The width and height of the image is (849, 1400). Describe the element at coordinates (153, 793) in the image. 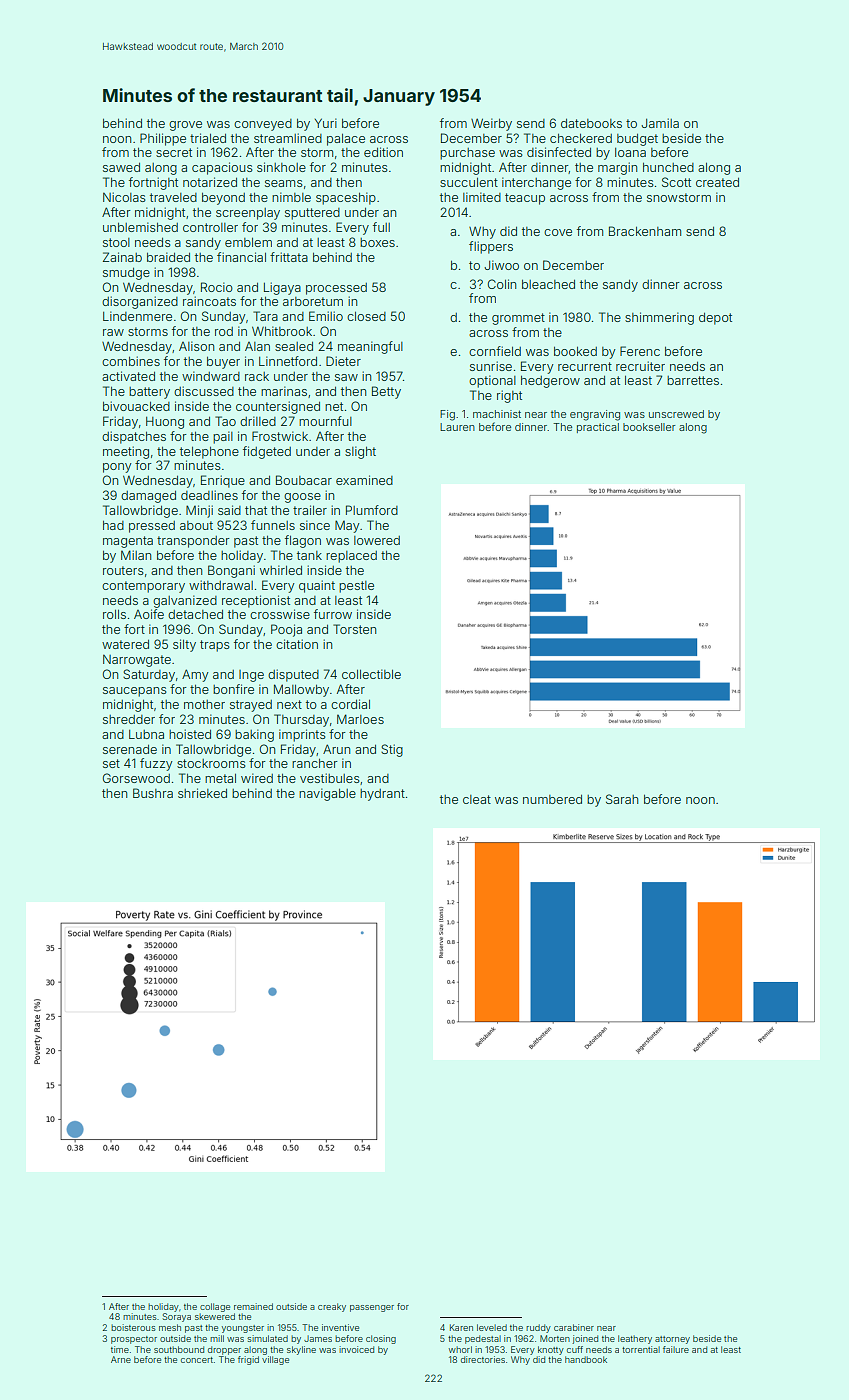

I see `Bushra` at that location.
